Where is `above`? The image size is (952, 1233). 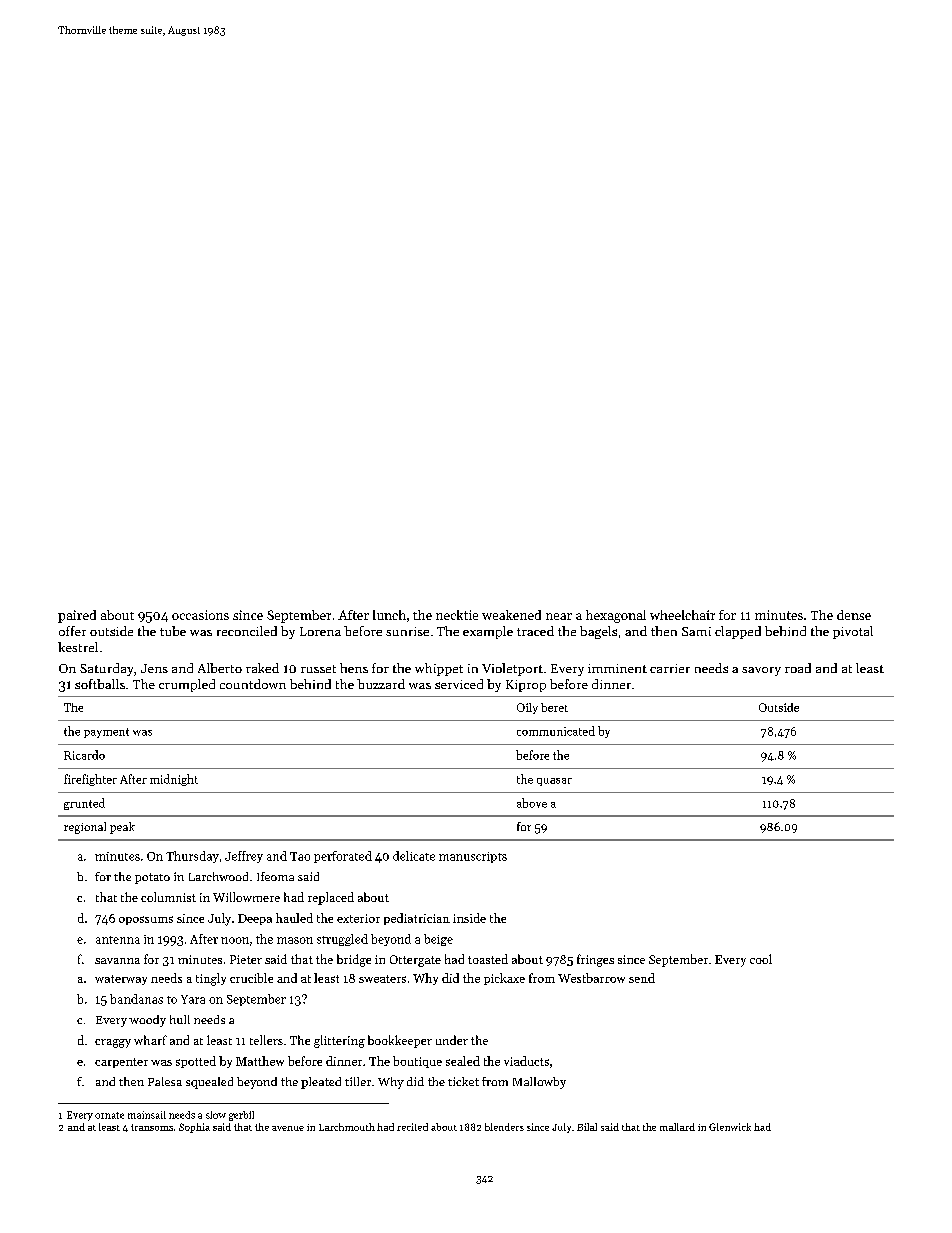 above is located at coordinates (532, 803).
